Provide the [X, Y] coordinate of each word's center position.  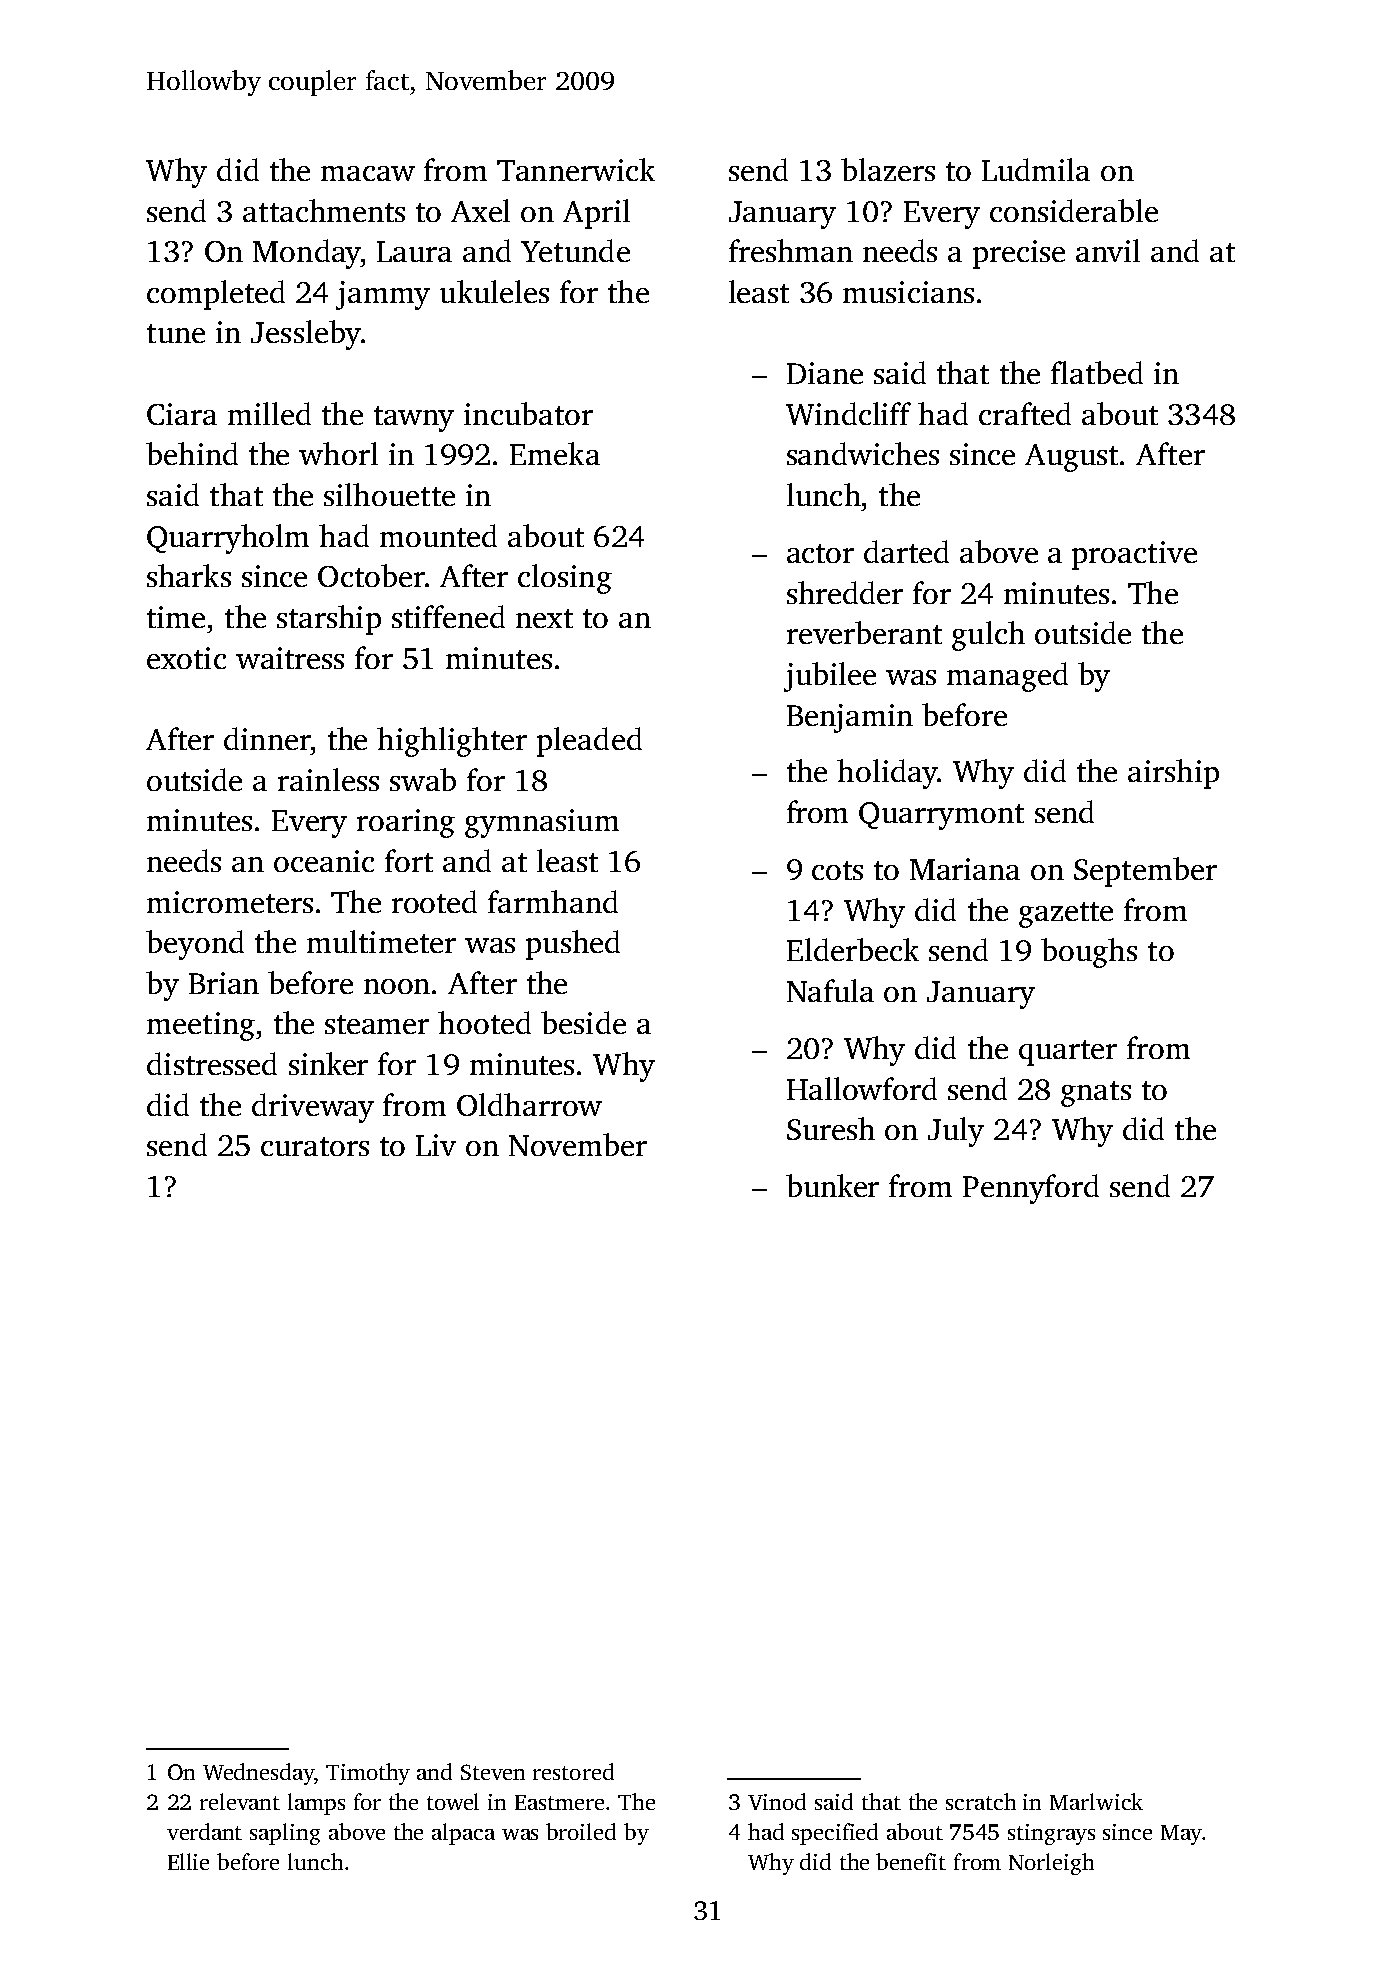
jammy [383, 295]
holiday [887, 774]
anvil [1108, 250]
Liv [436, 1145]
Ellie [188, 1861]
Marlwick [1096, 1801]
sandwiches [863, 453]
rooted [434, 901]
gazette [1066, 915]
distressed [212, 1063]
